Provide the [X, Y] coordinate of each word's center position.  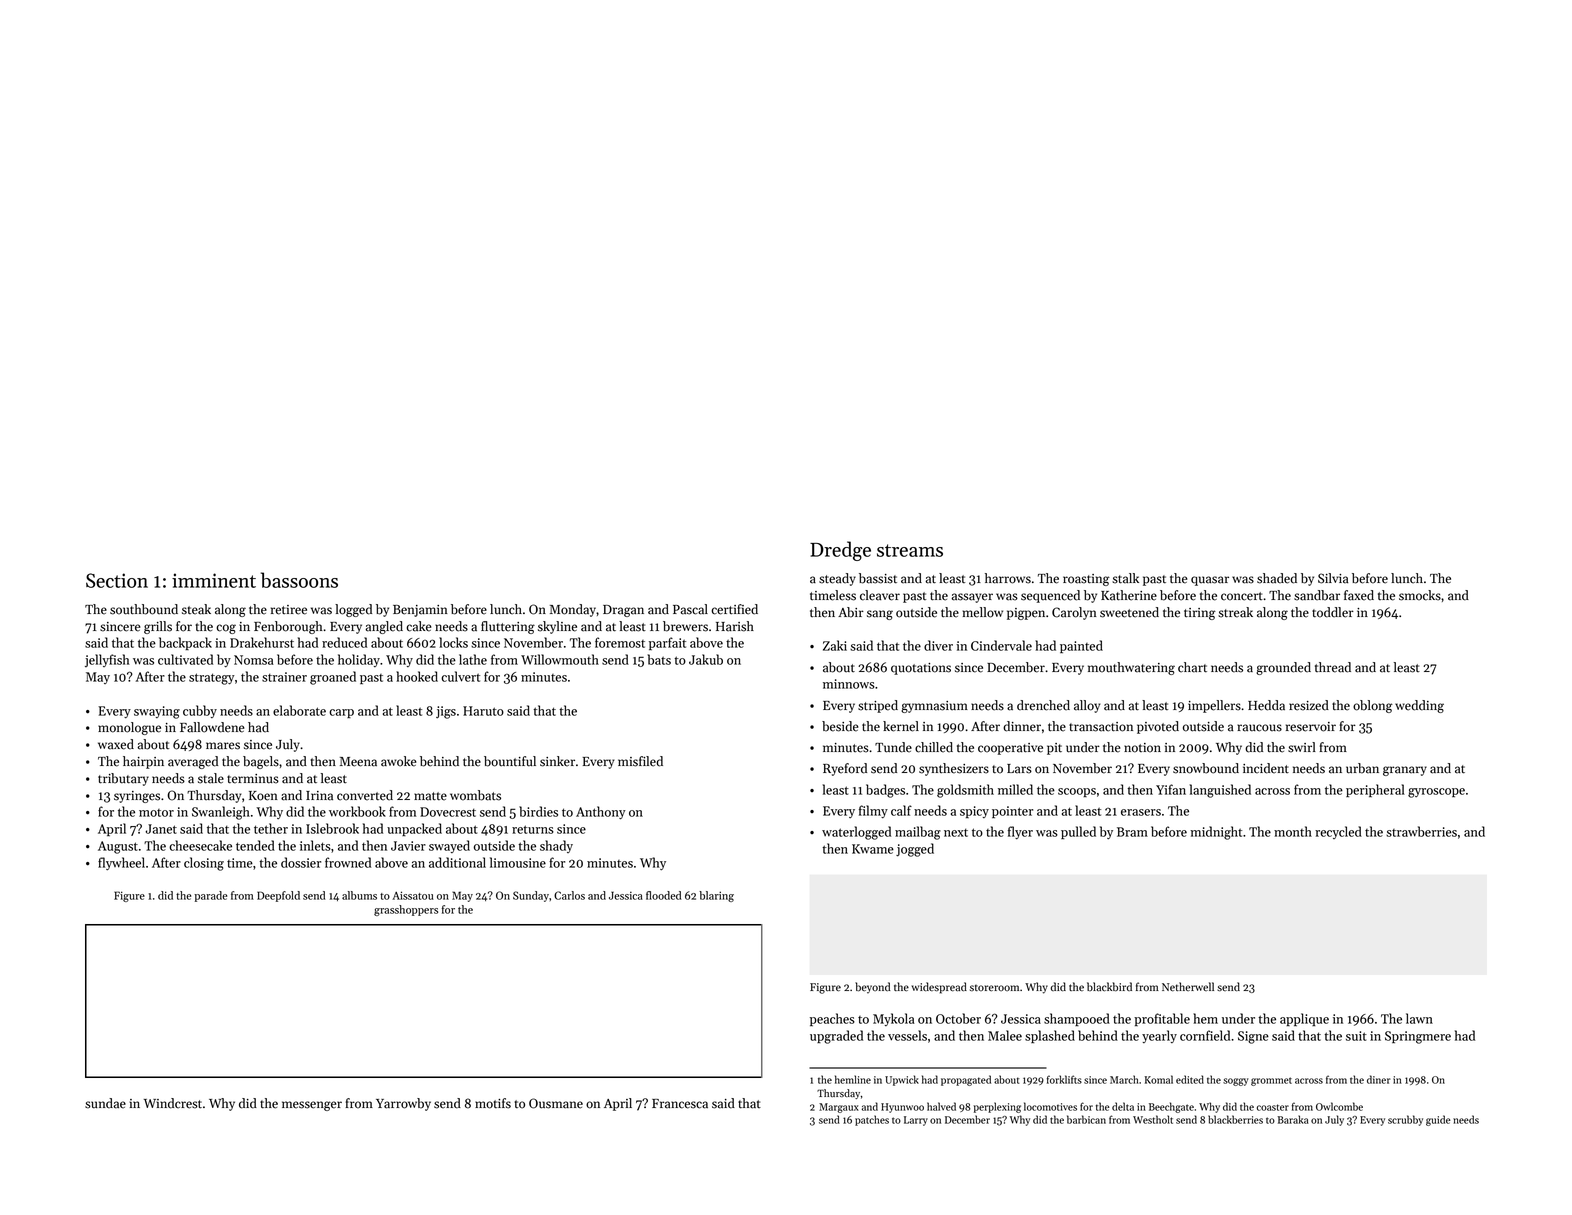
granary [1405, 771]
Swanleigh [221, 813]
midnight [1216, 833]
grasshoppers [406, 910]
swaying [157, 712]
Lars [1019, 769]
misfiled [640, 761]
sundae [105, 1103]
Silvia [1333, 578]
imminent [214, 580]
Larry [916, 1121]
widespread [939, 988]
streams [910, 550]
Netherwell [1188, 987]
